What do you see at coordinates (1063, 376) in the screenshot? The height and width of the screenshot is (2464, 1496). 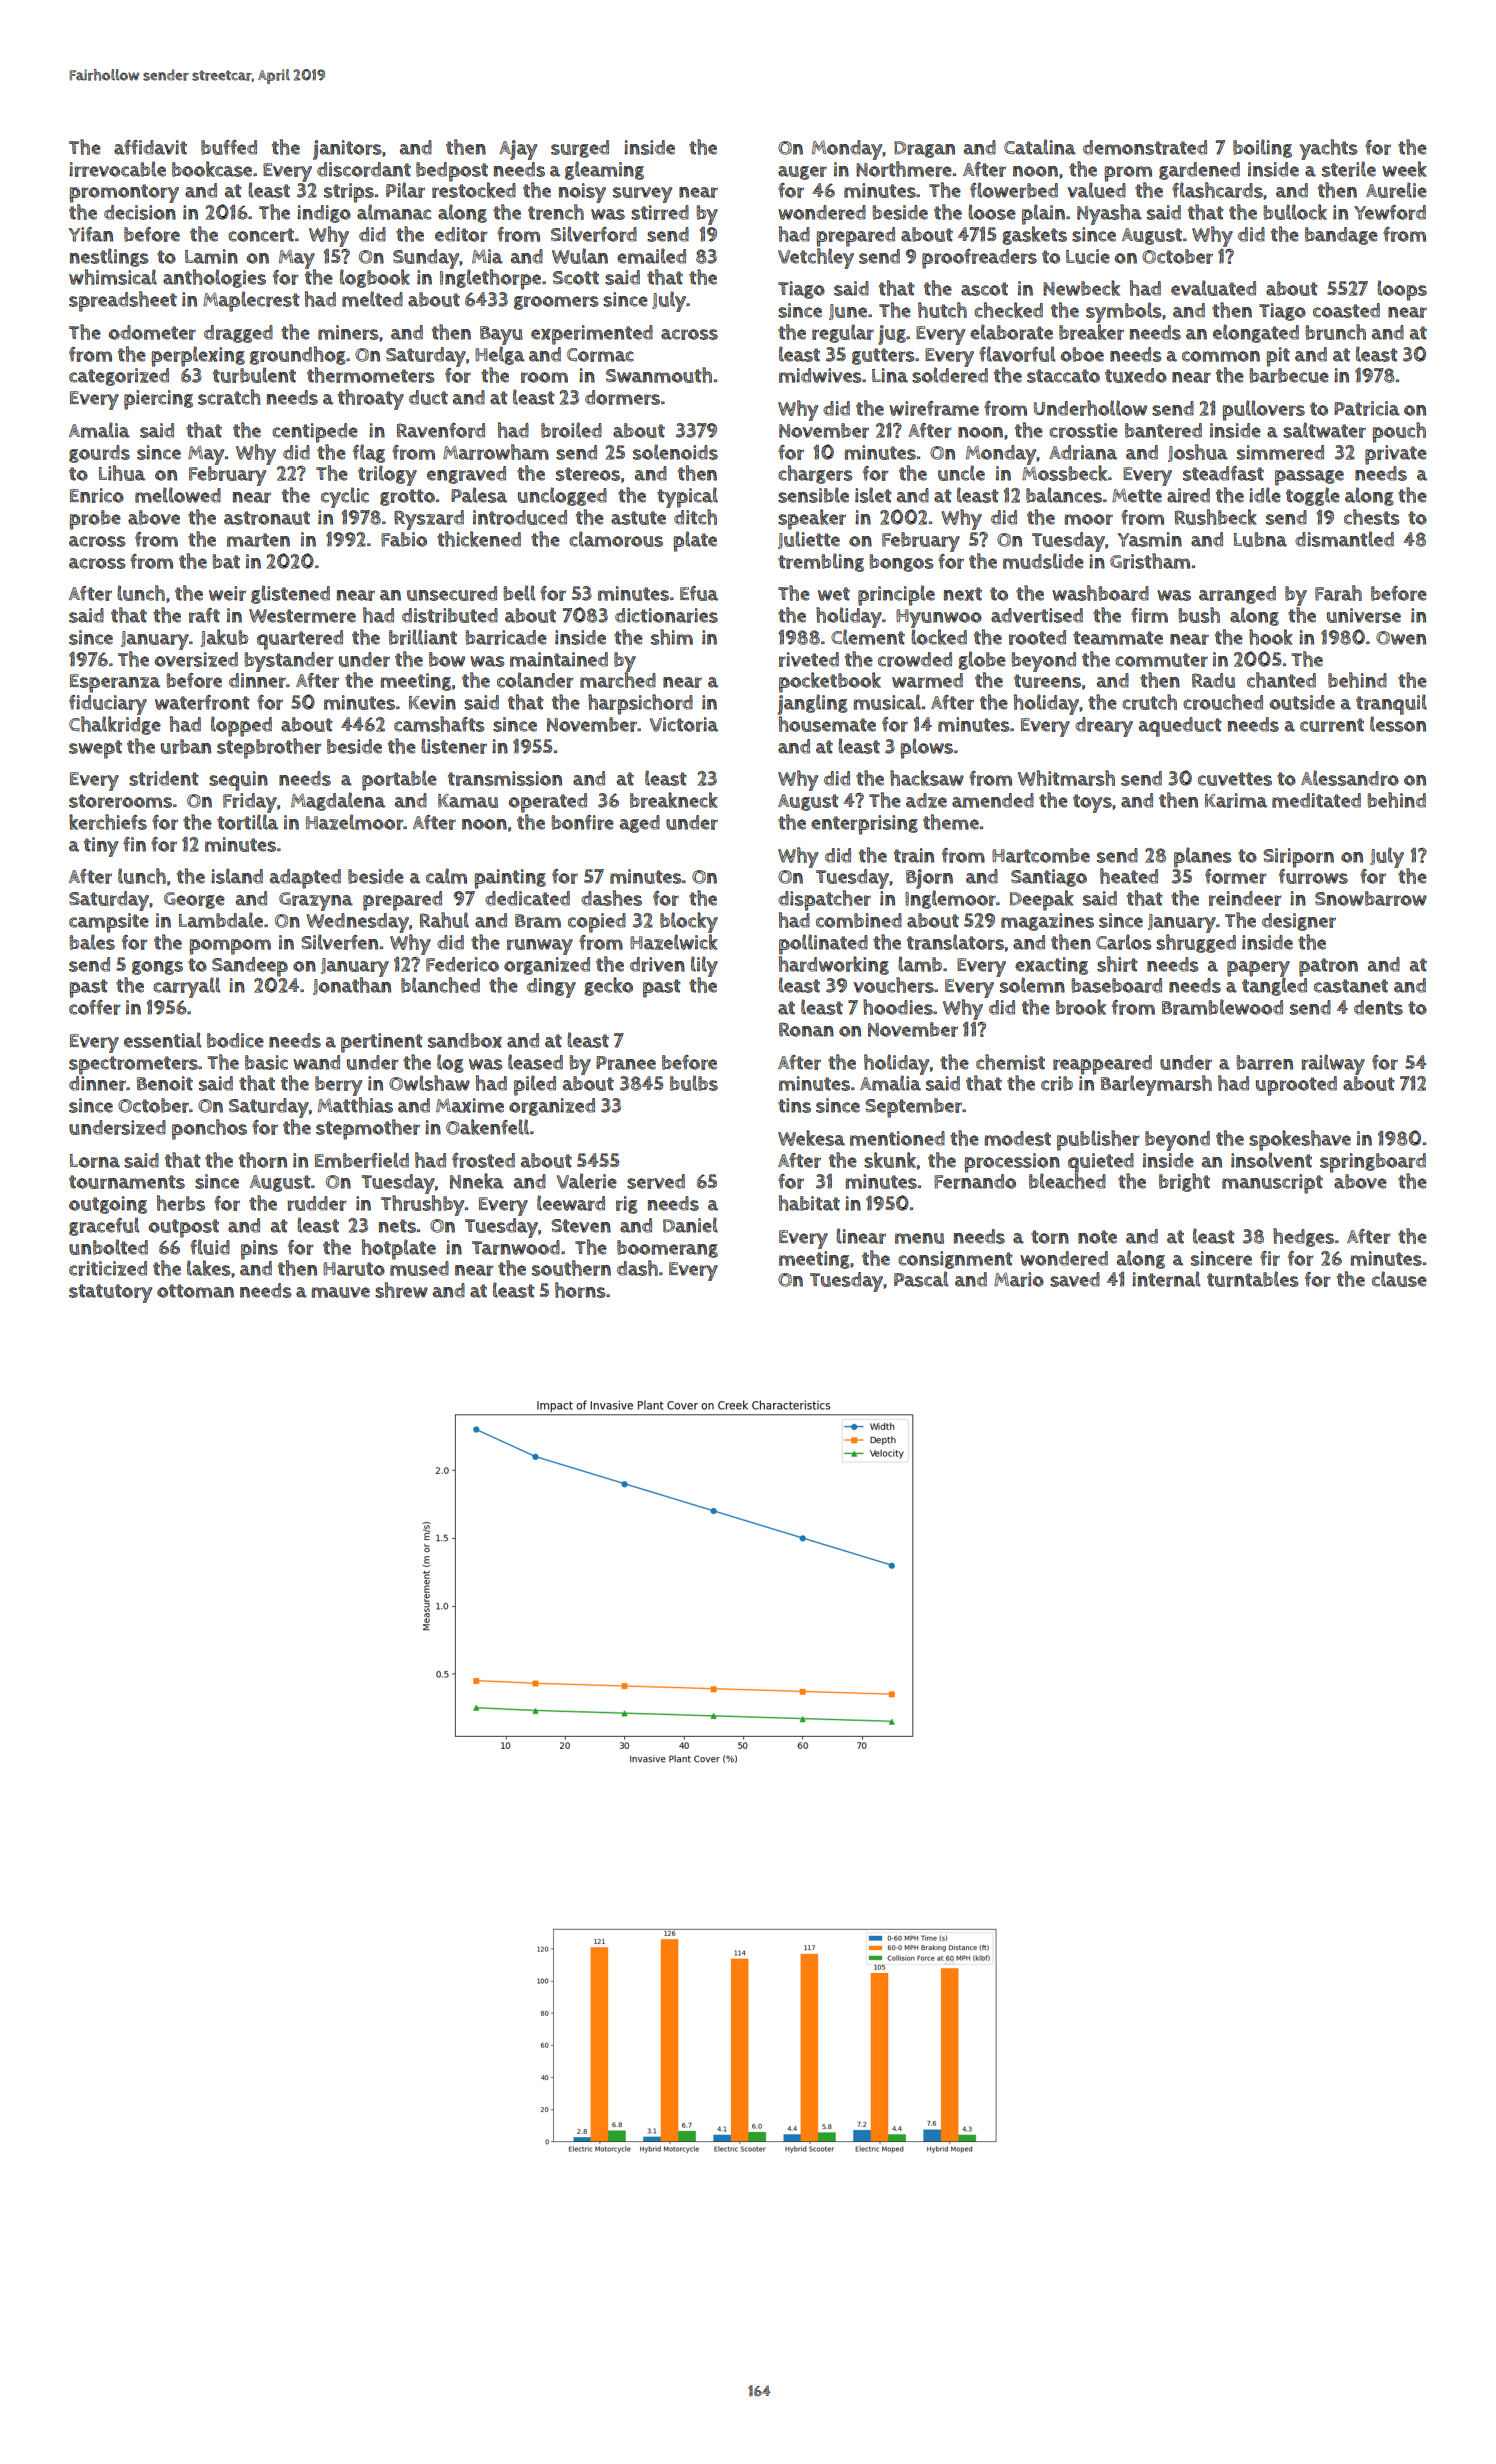 I see `staccato` at bounding box center [1063, 376].
